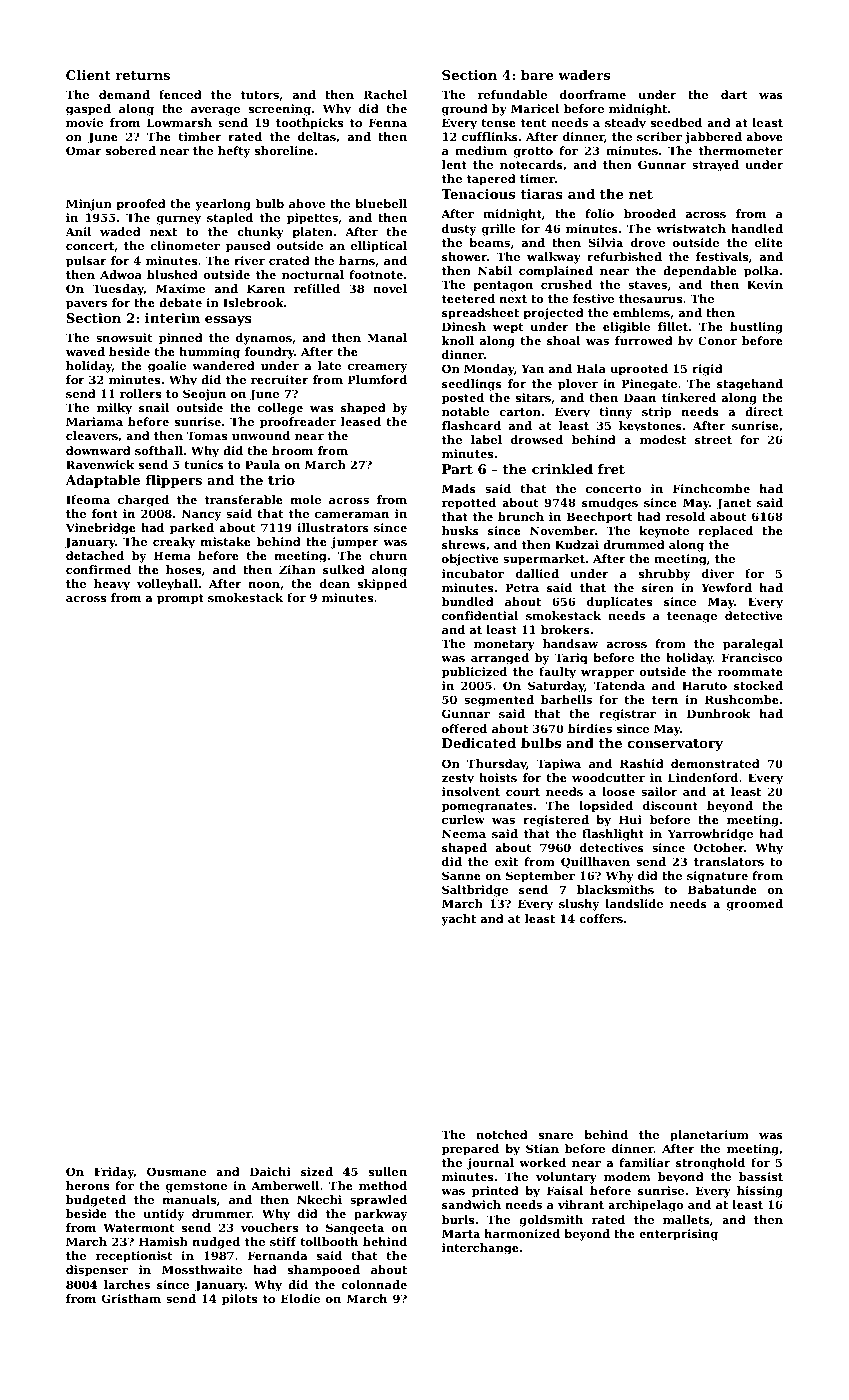  I want to click on Sanne, so click(461, 875).
